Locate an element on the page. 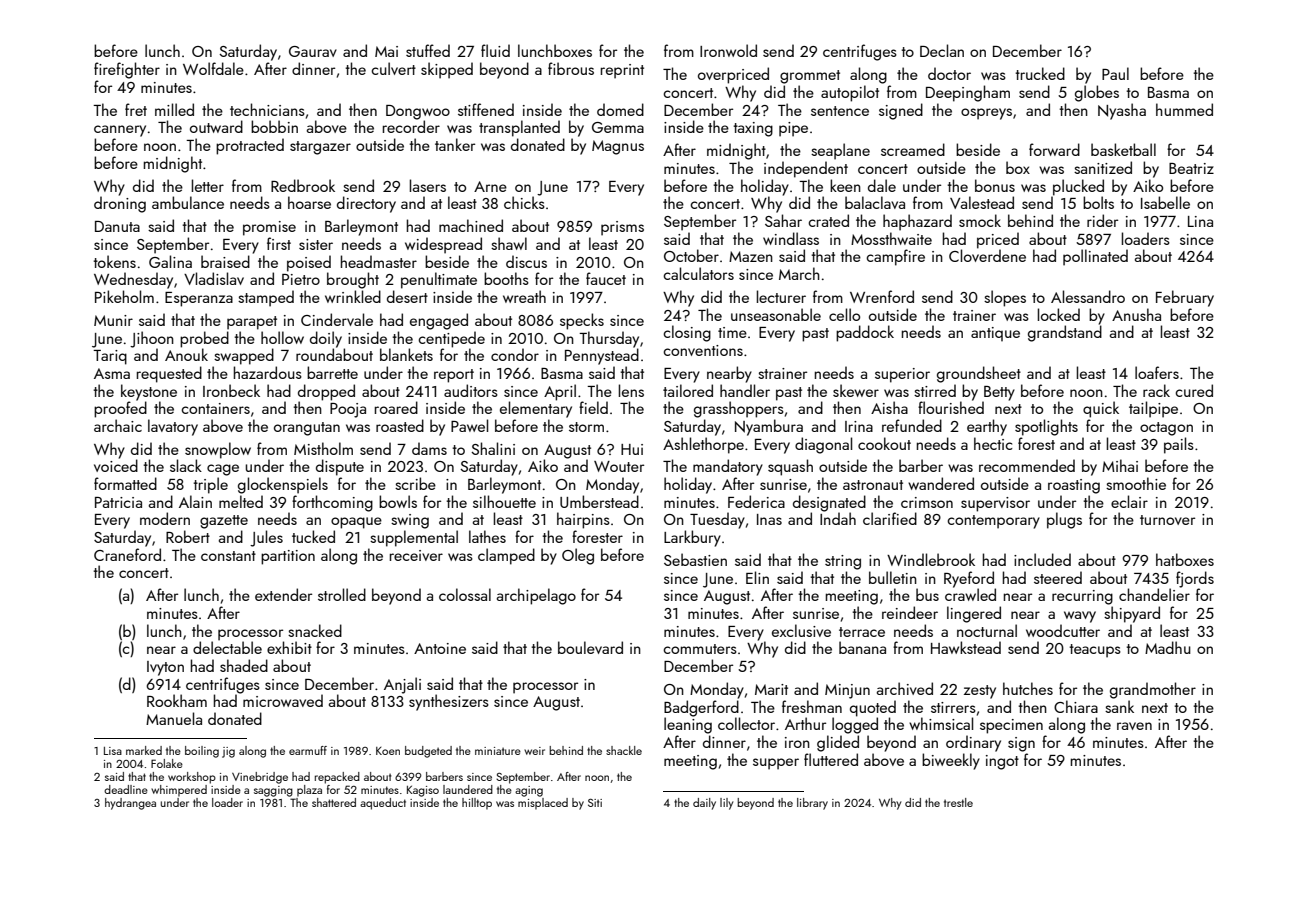  firefighter is located at coordinates (127, 70).
